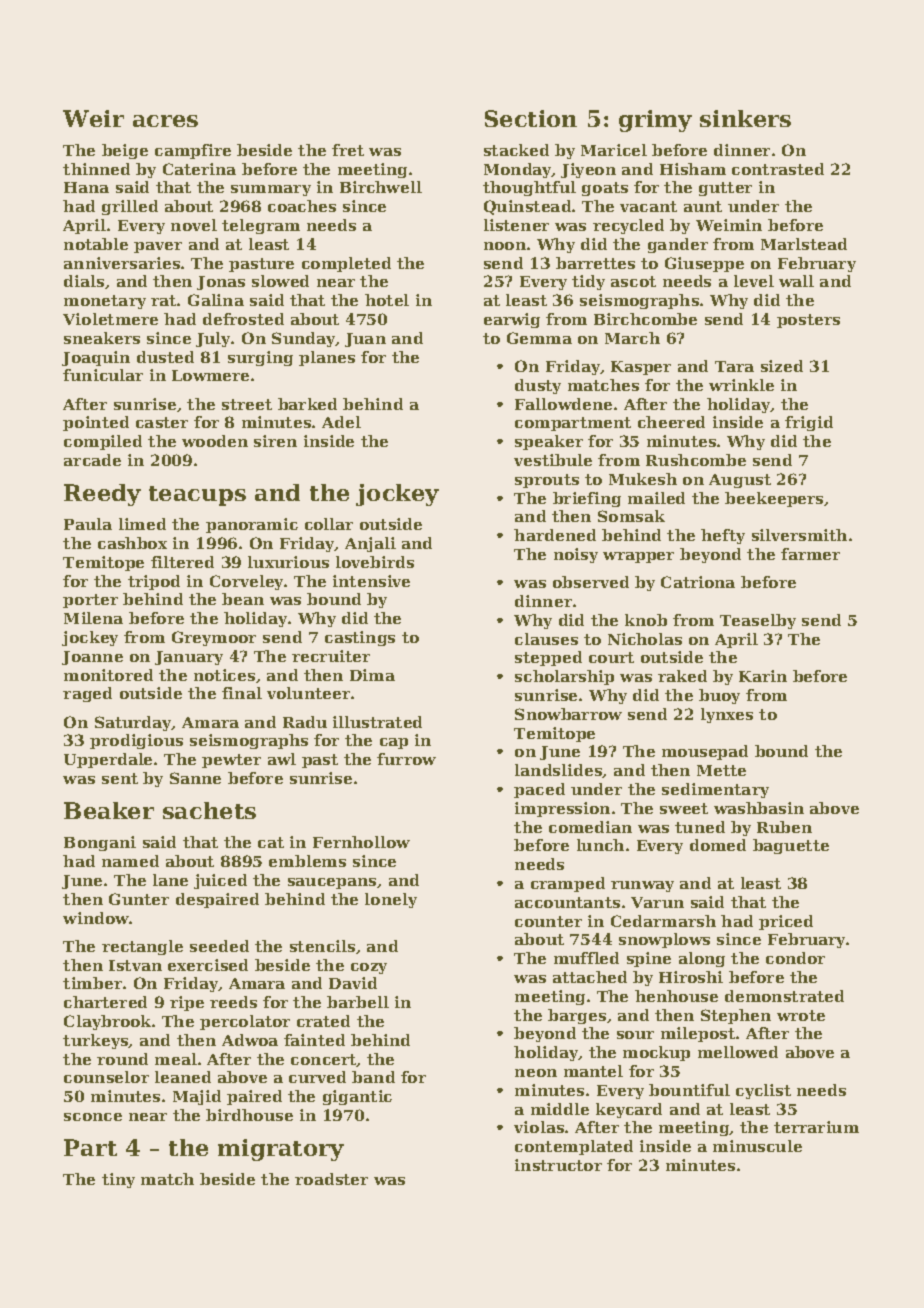 This page has height=1308, width=924. Describe the element at coordinates (332, 883) in the page. I see `saucepans` at that location.
